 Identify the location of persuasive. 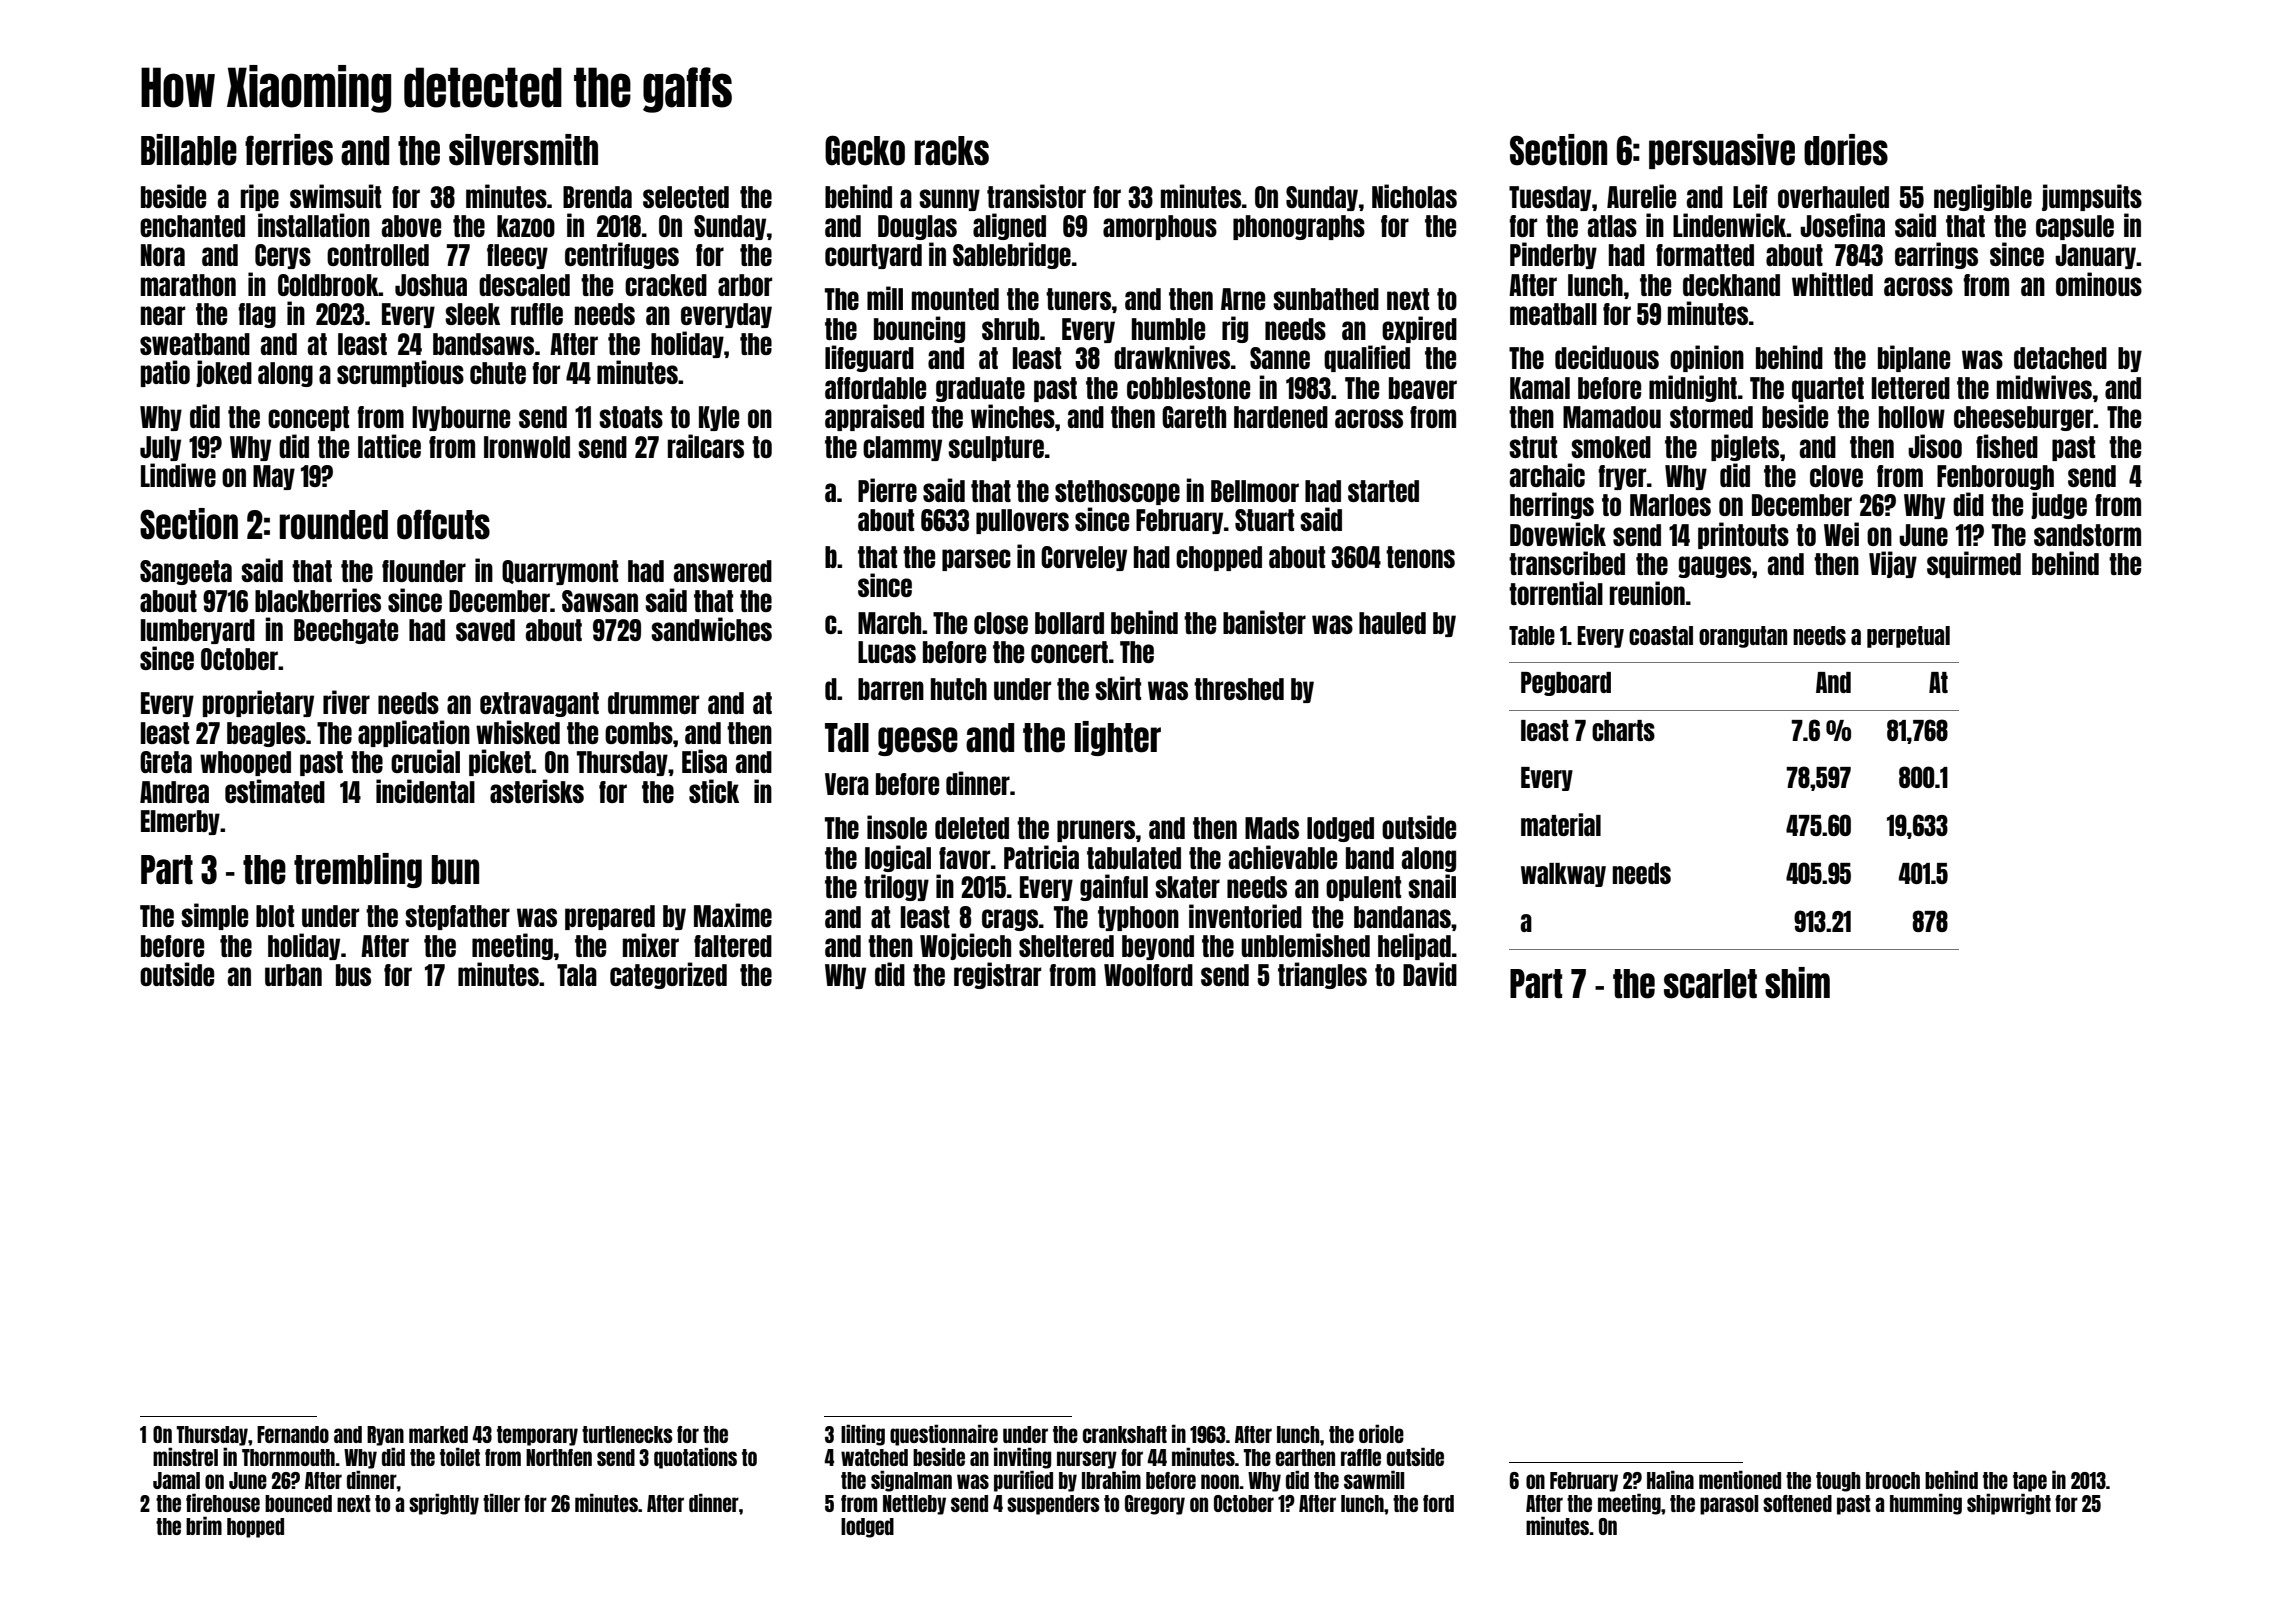
(1722, 151).
